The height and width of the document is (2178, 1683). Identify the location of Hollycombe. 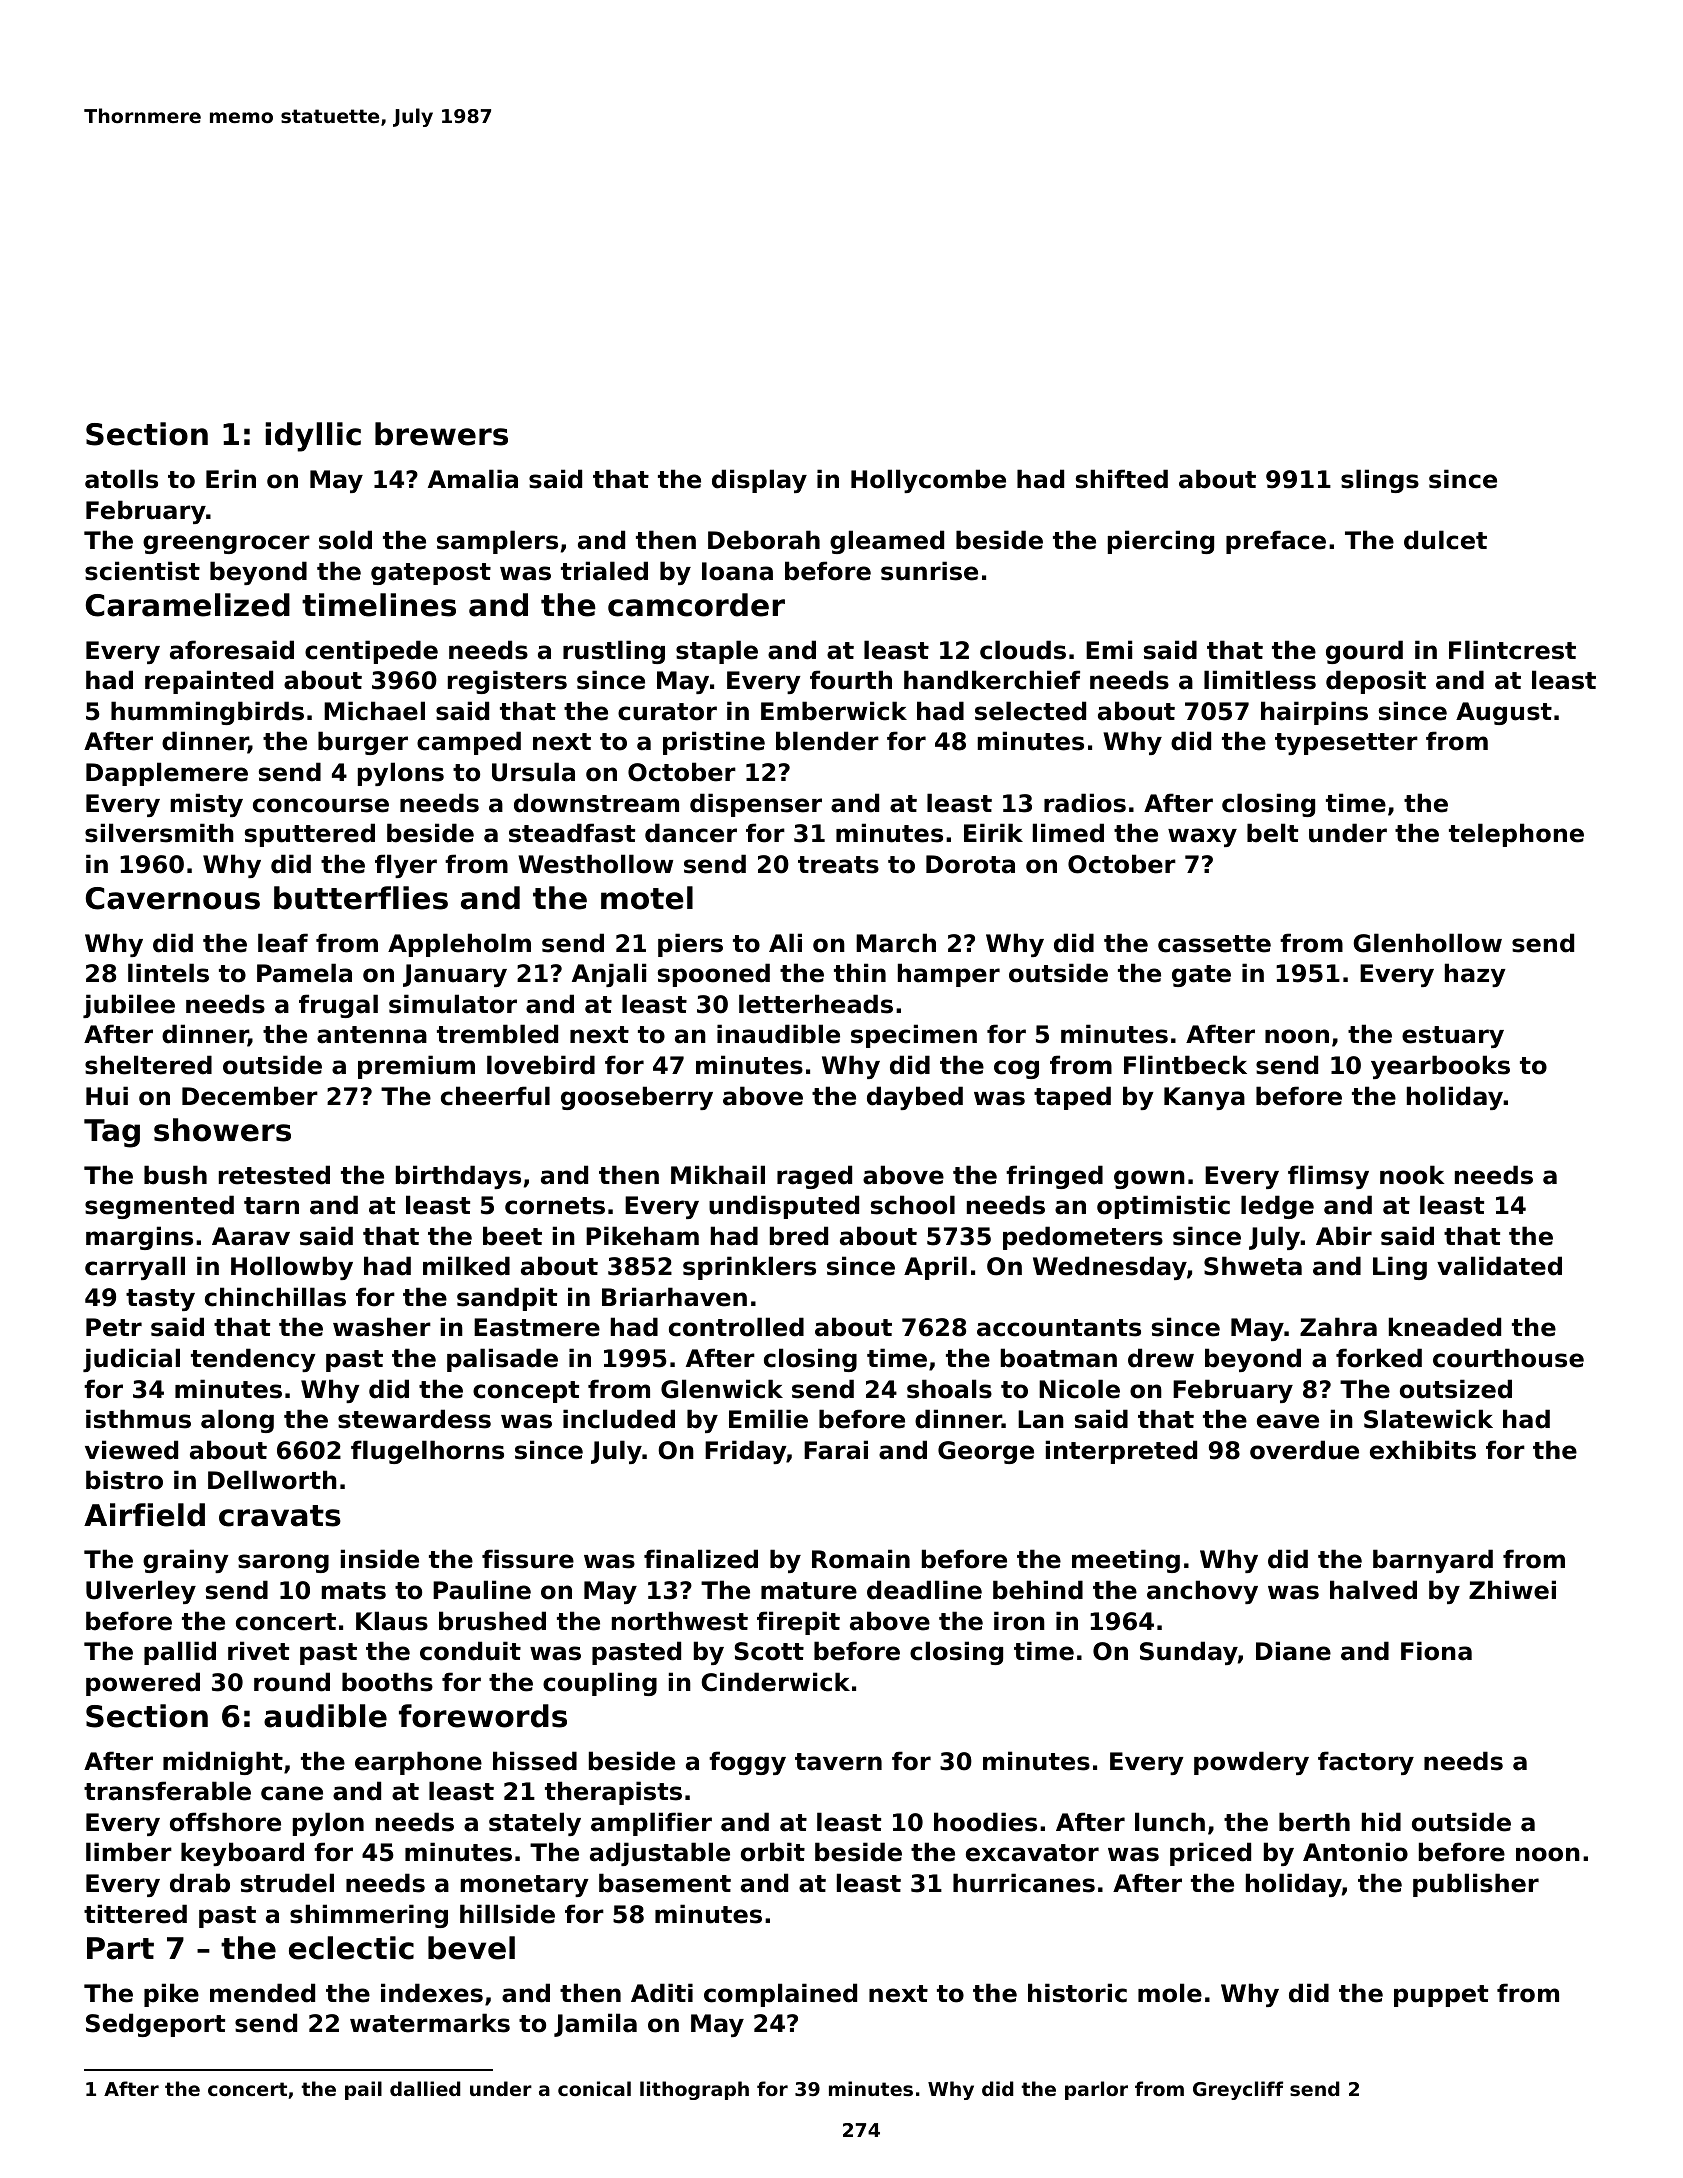
(928, 481).
